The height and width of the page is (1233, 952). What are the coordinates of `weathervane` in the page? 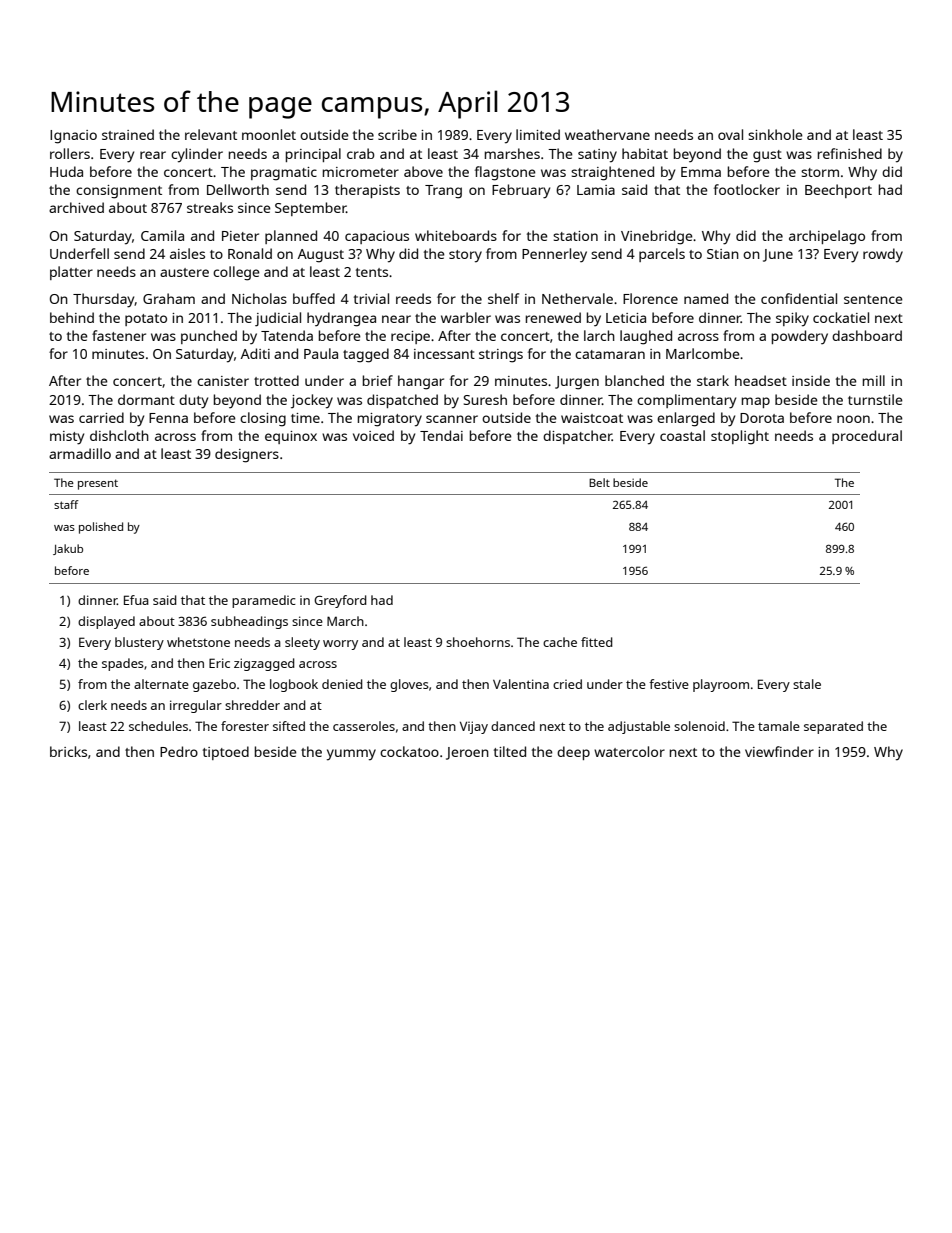 It's located at (607, 134).
